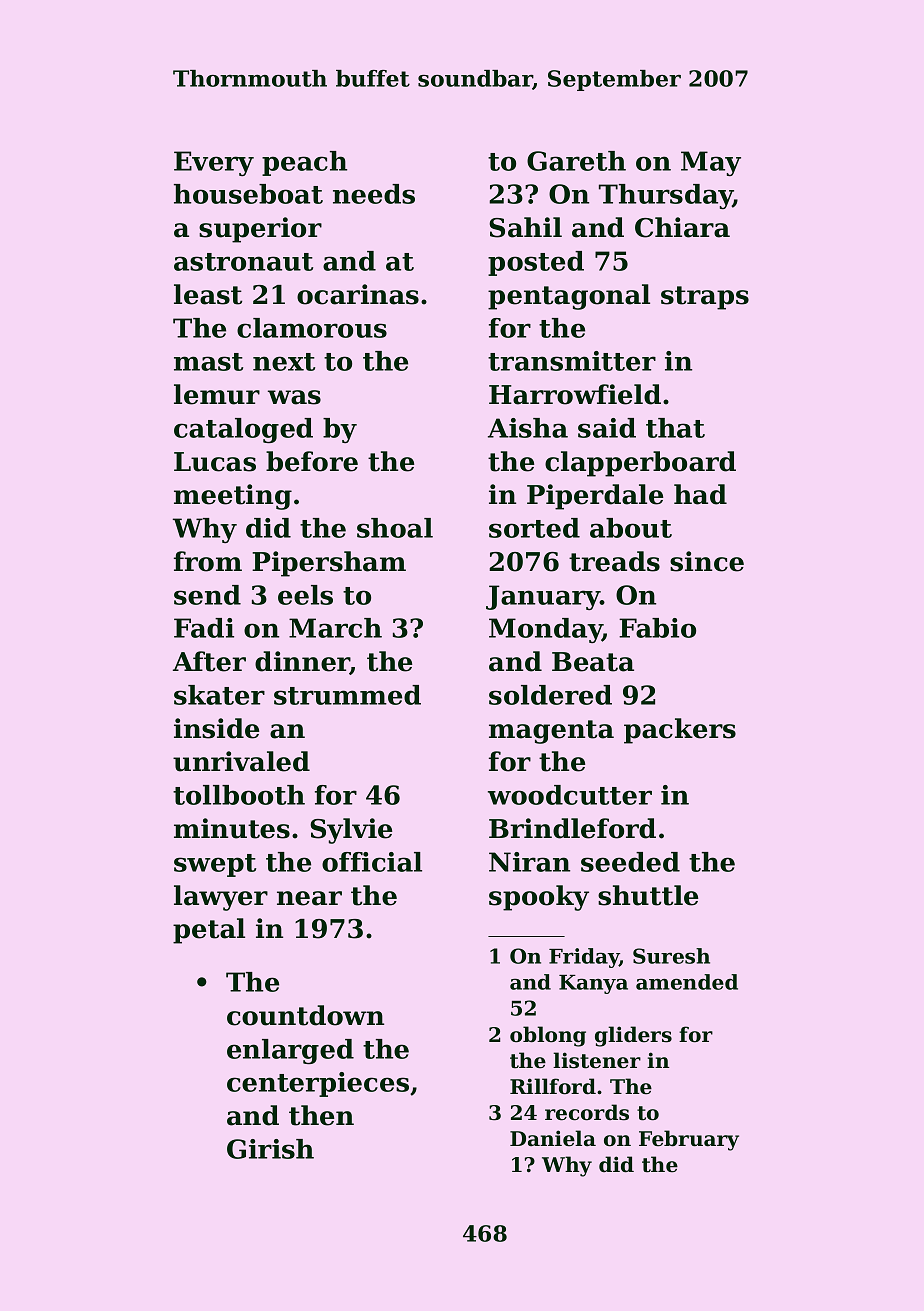 This screenshot has width=924, height=1311. I want to click on centerpieces, so click(318, 1084).
